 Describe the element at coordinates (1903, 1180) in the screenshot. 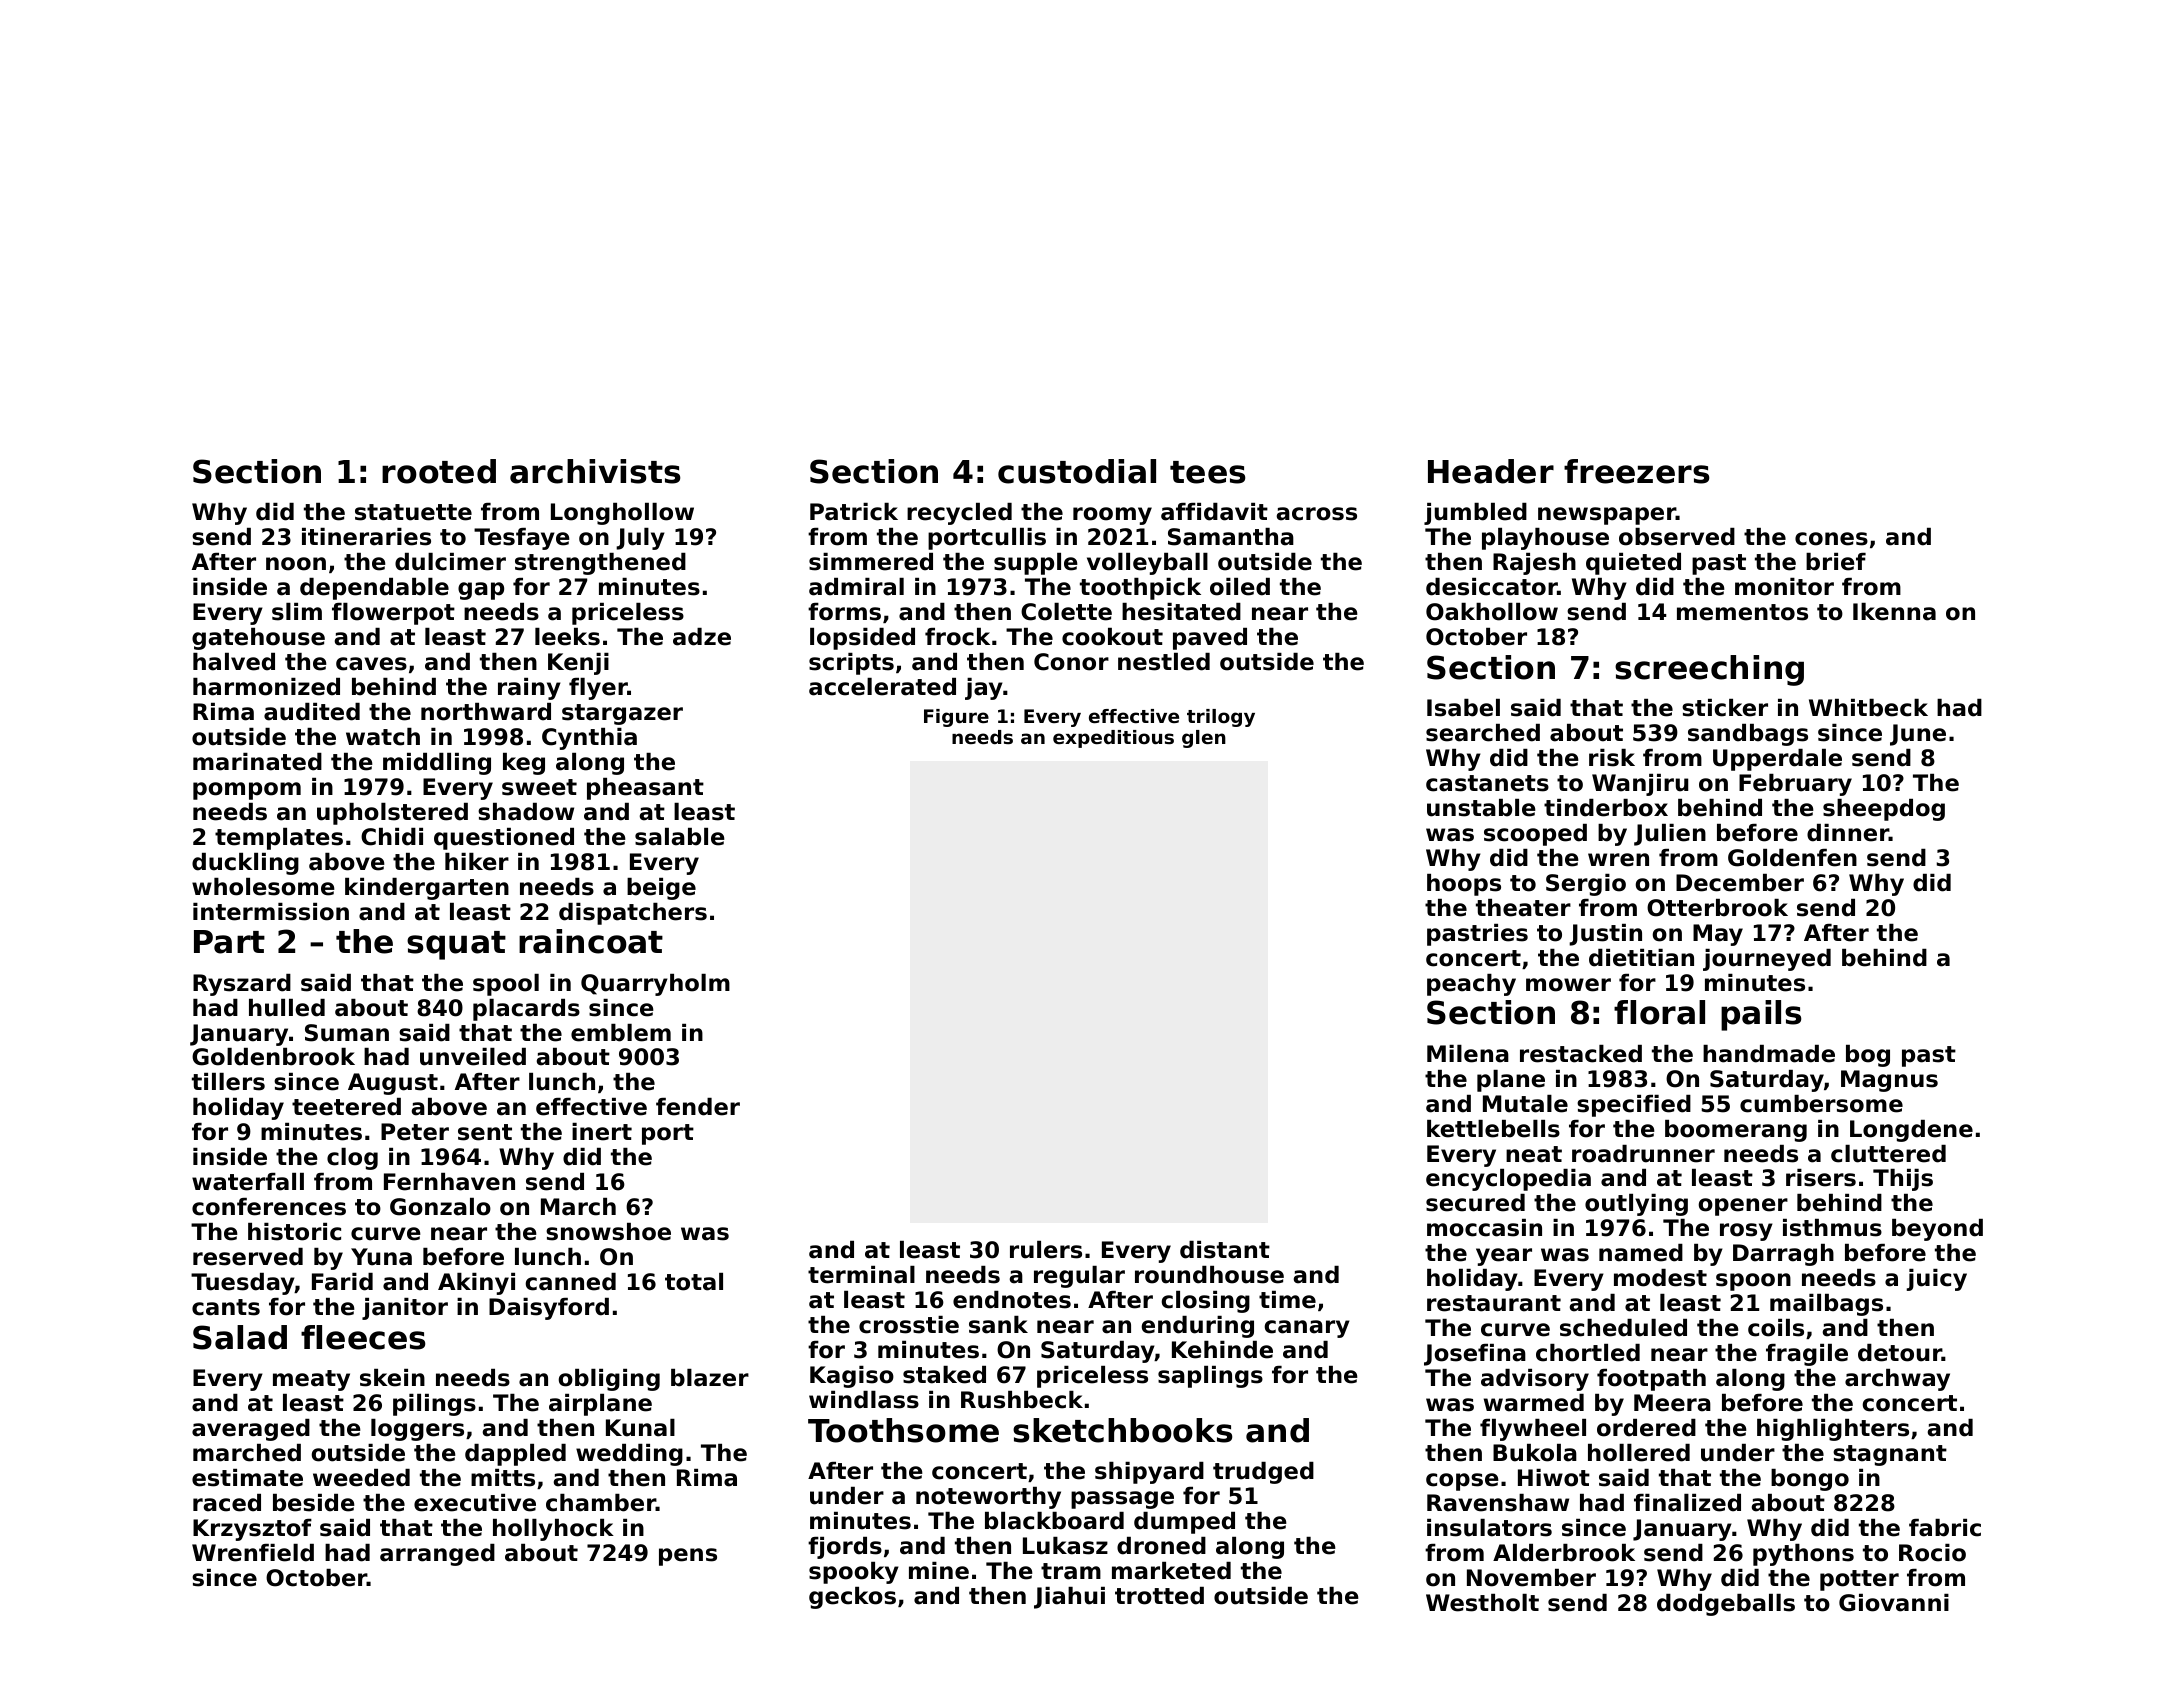

I see `Thijs` at that location.
